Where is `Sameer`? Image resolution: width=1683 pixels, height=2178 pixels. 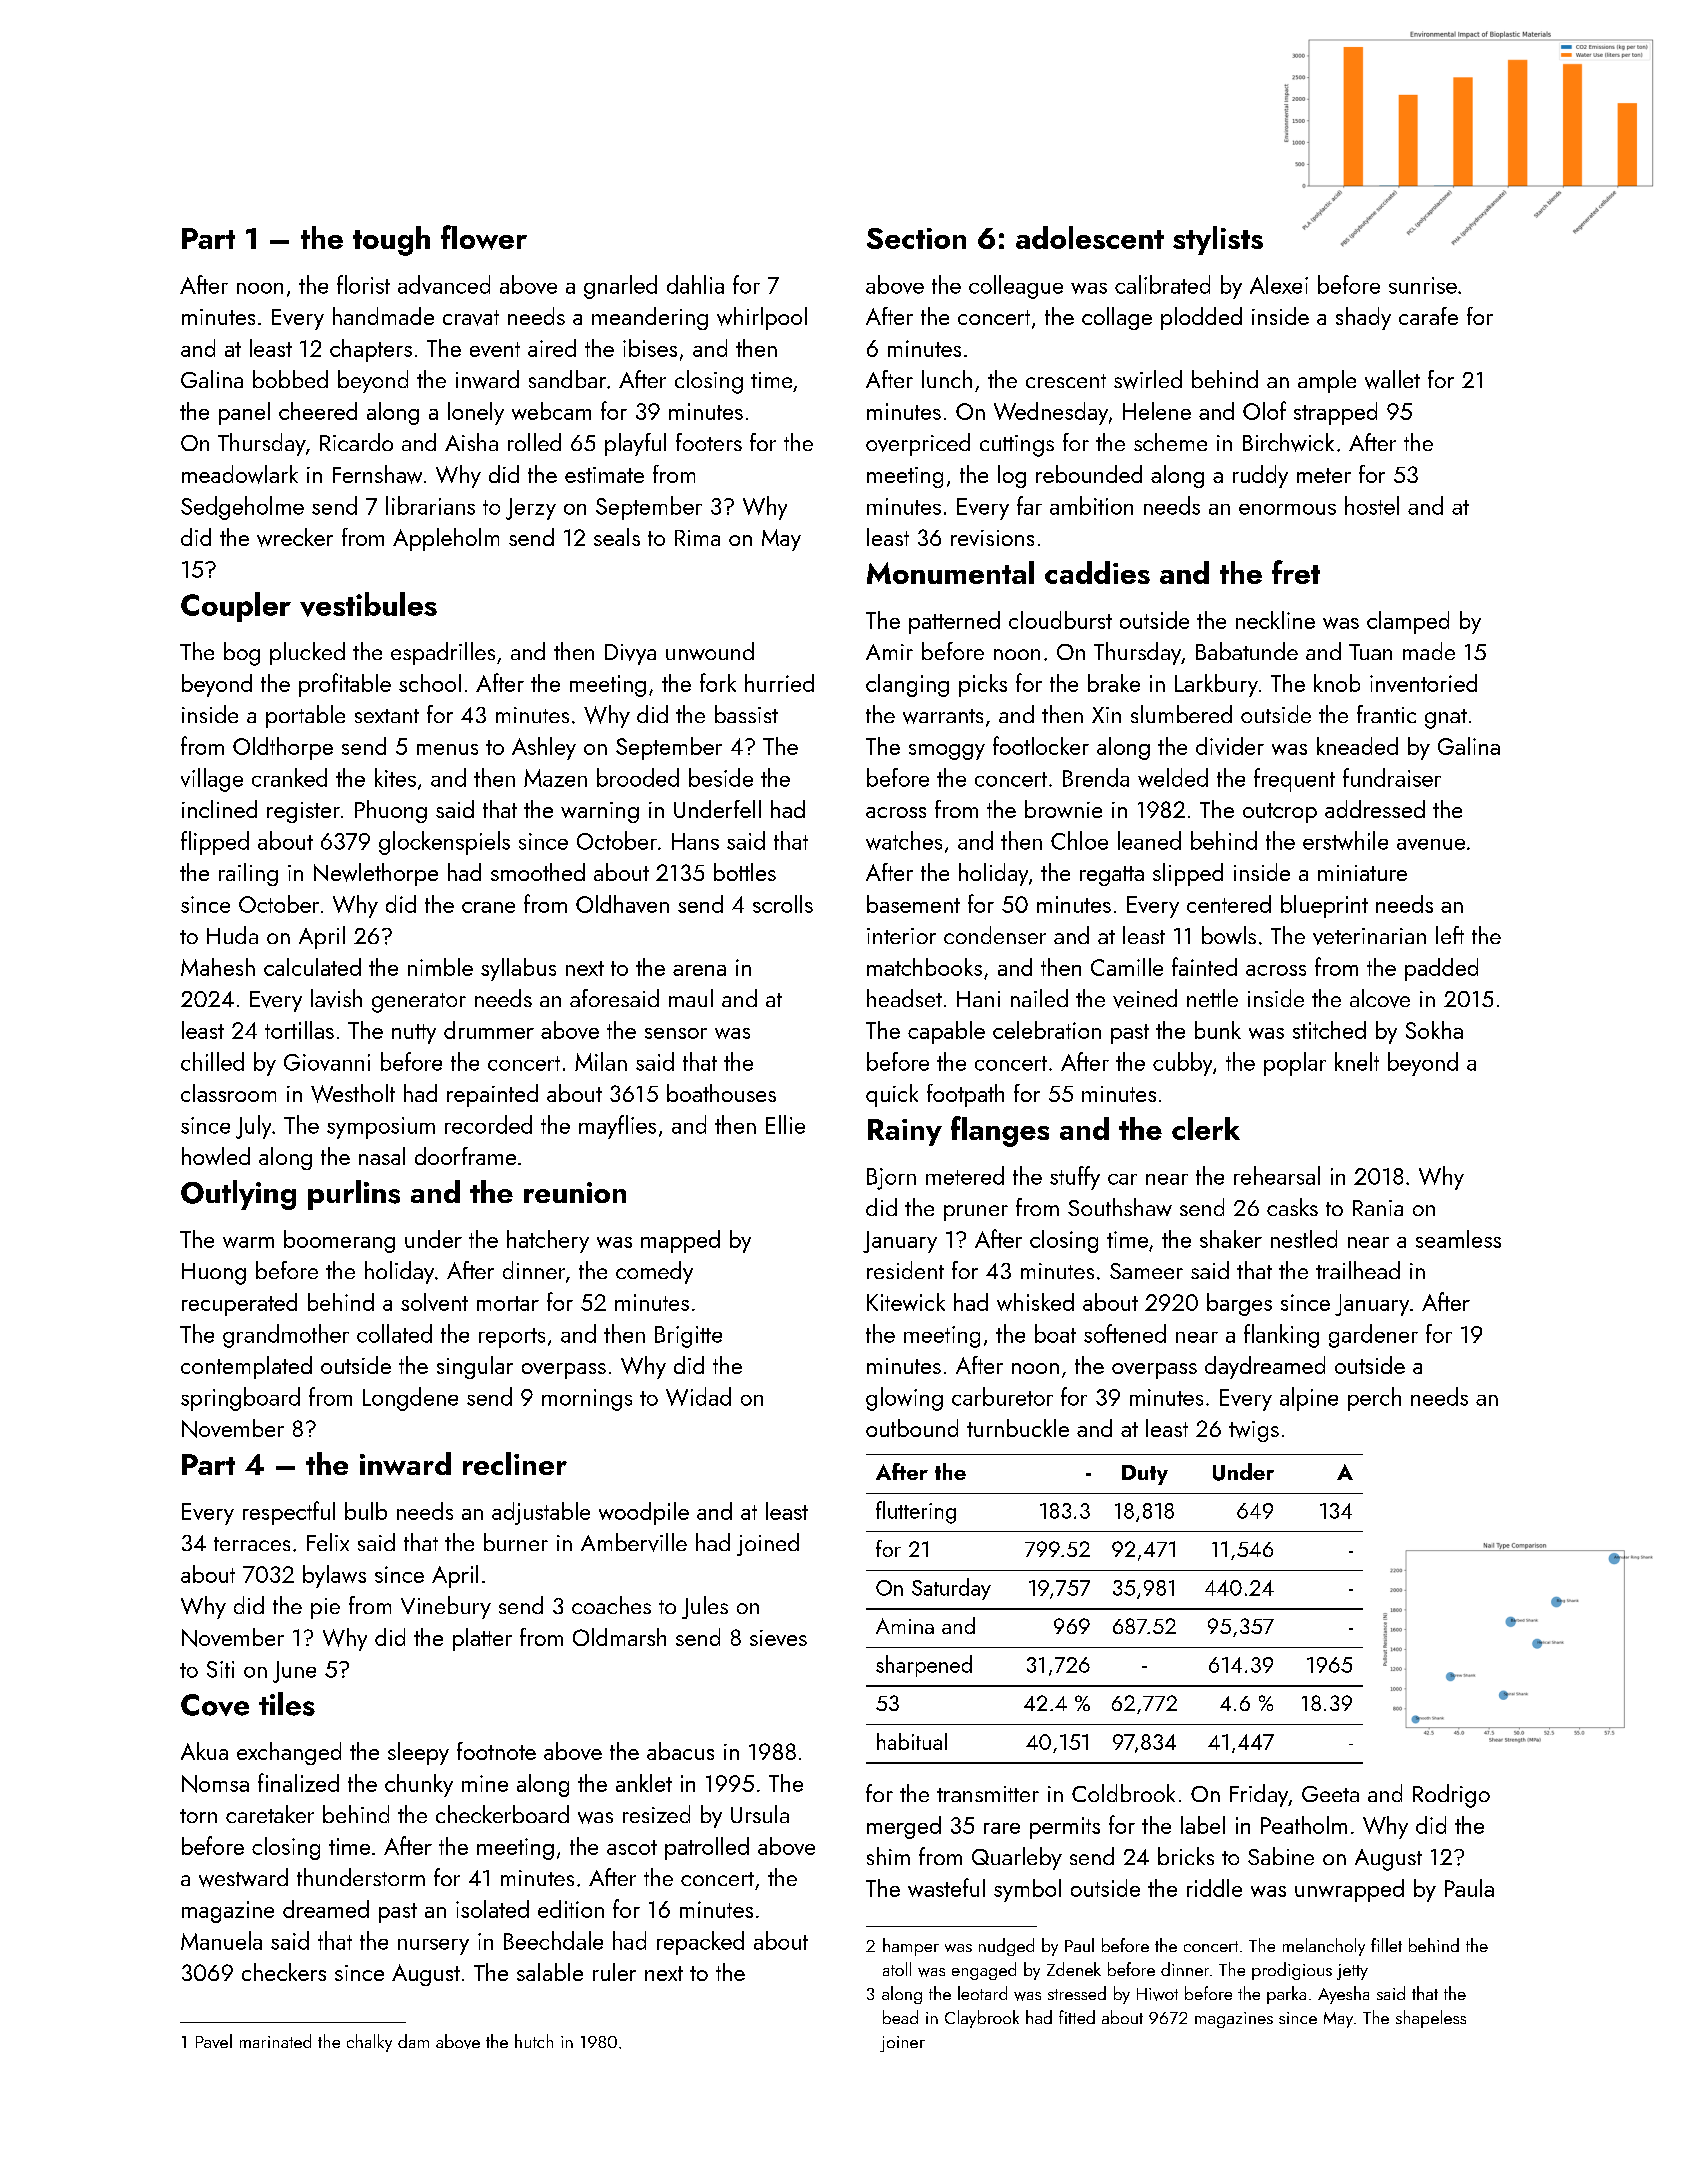 Sameer is located at coordinates (1146, 1271).
